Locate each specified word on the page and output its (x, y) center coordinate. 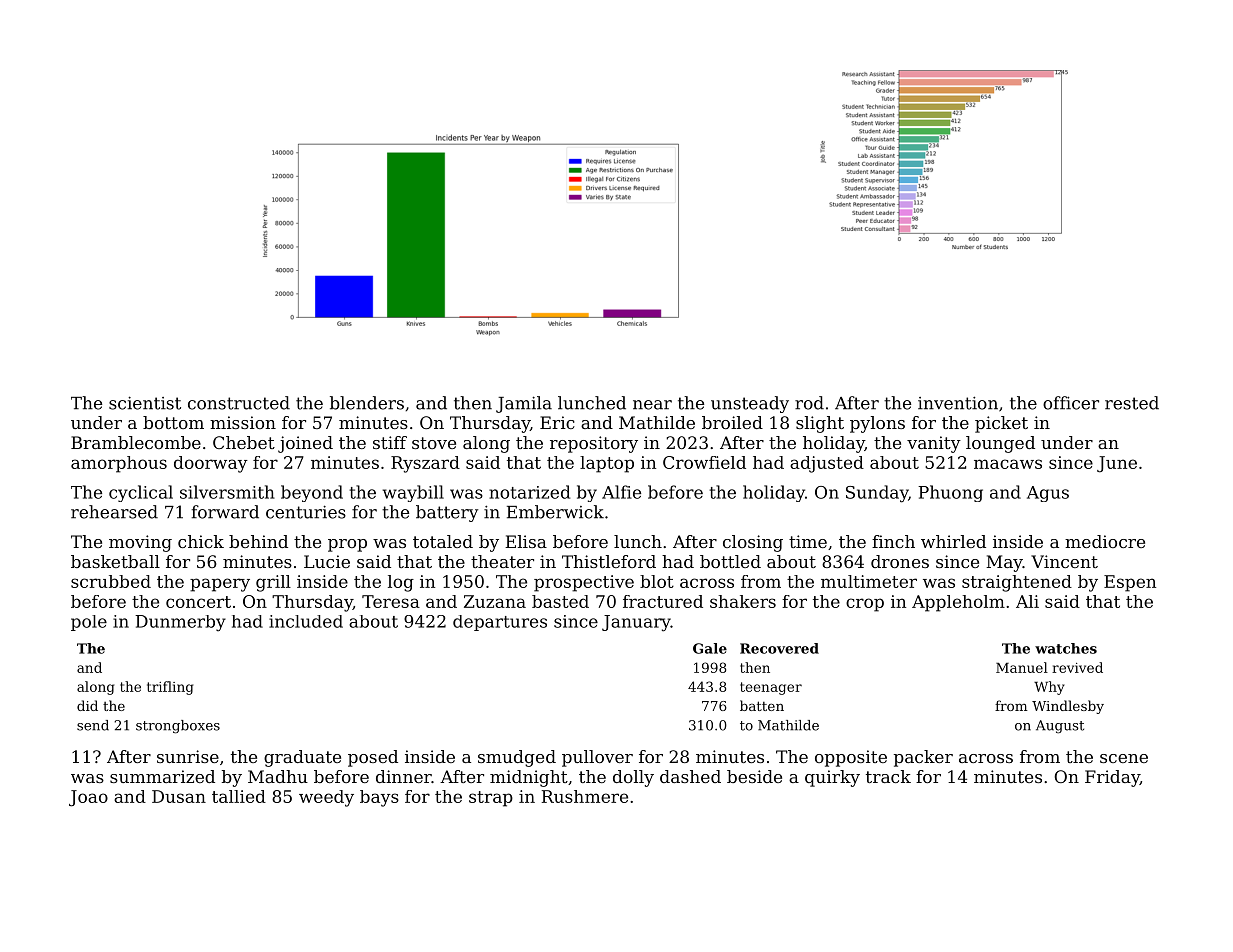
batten (762, 705)
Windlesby (1068, 707)
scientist (145, 403)
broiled (732, 422)
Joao (88, 798)
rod (809, 403)
